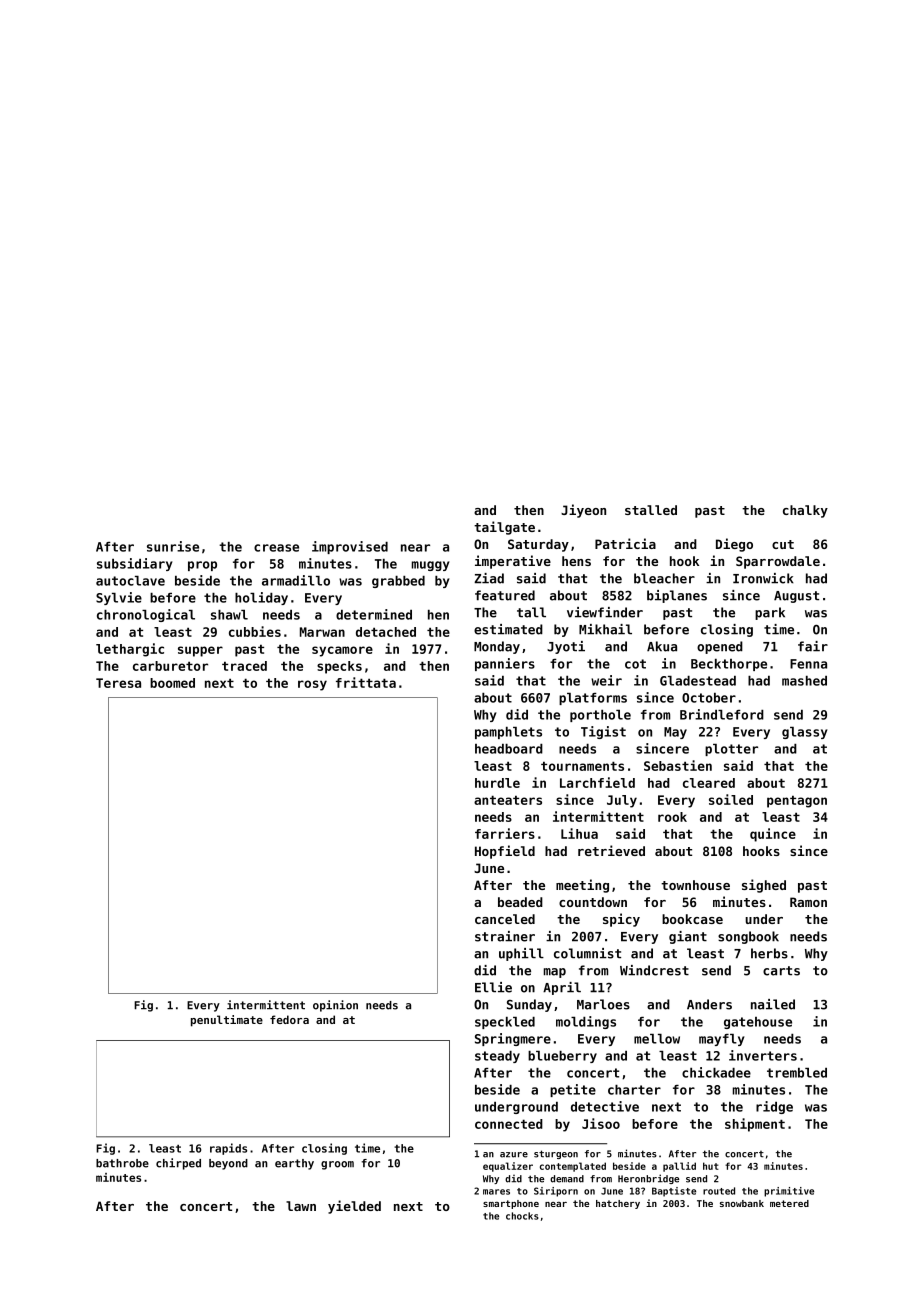  Describe the element at coordinates (122, 1163) in the screenshot. I see `bathrobe` at that location.
